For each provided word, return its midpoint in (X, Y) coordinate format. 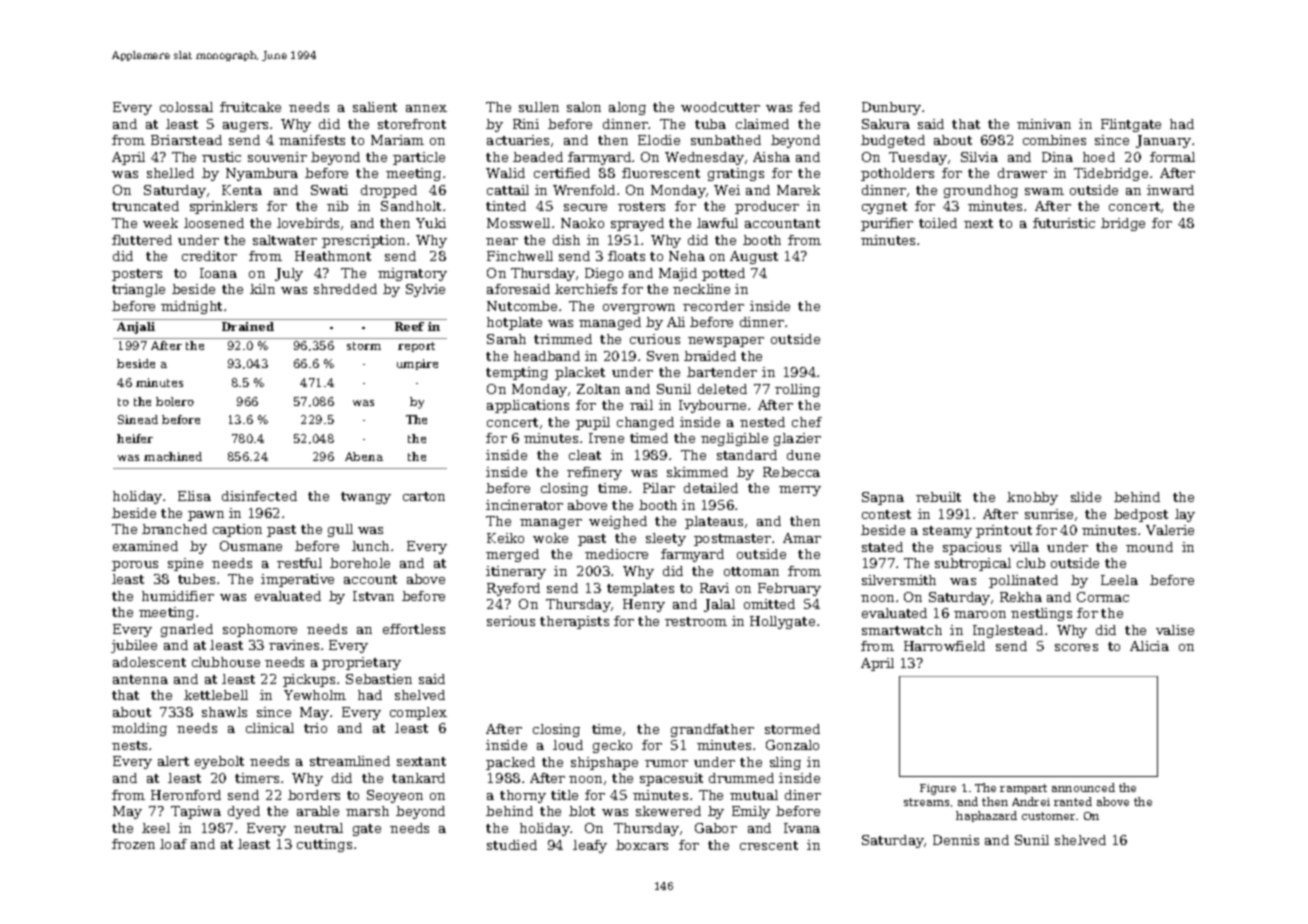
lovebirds (308, 223)
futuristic (1064, 223)
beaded (538, 157)
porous (135, 566)
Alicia (1149, 646)
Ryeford (513, 589)
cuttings (324, 845)
